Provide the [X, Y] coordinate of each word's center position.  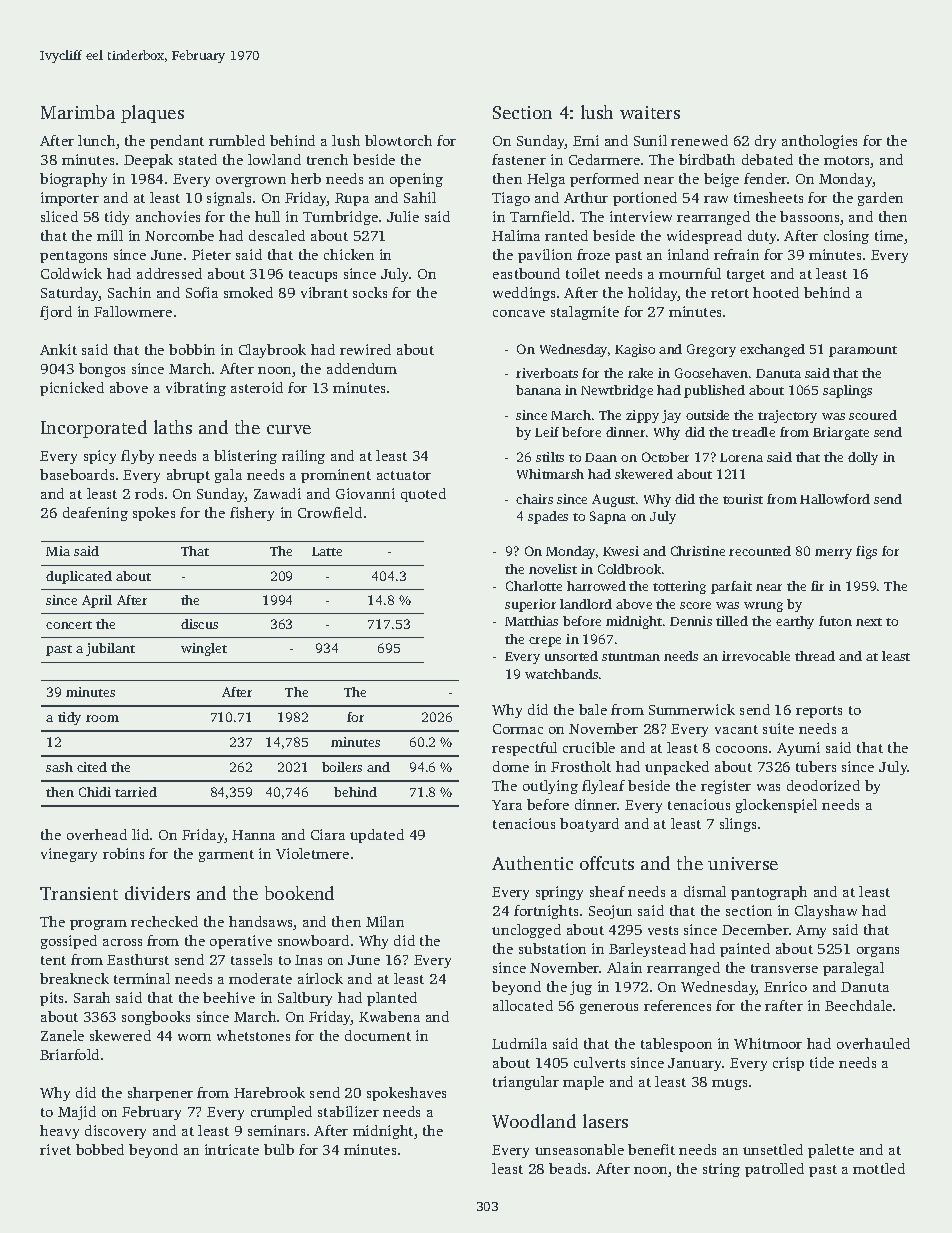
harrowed [596, 586]
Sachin [129, 292]
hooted [776, 292]
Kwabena [389, 1016]
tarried [136, 792]
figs [866, 552]
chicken [349, 254]
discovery [115, 1132]
